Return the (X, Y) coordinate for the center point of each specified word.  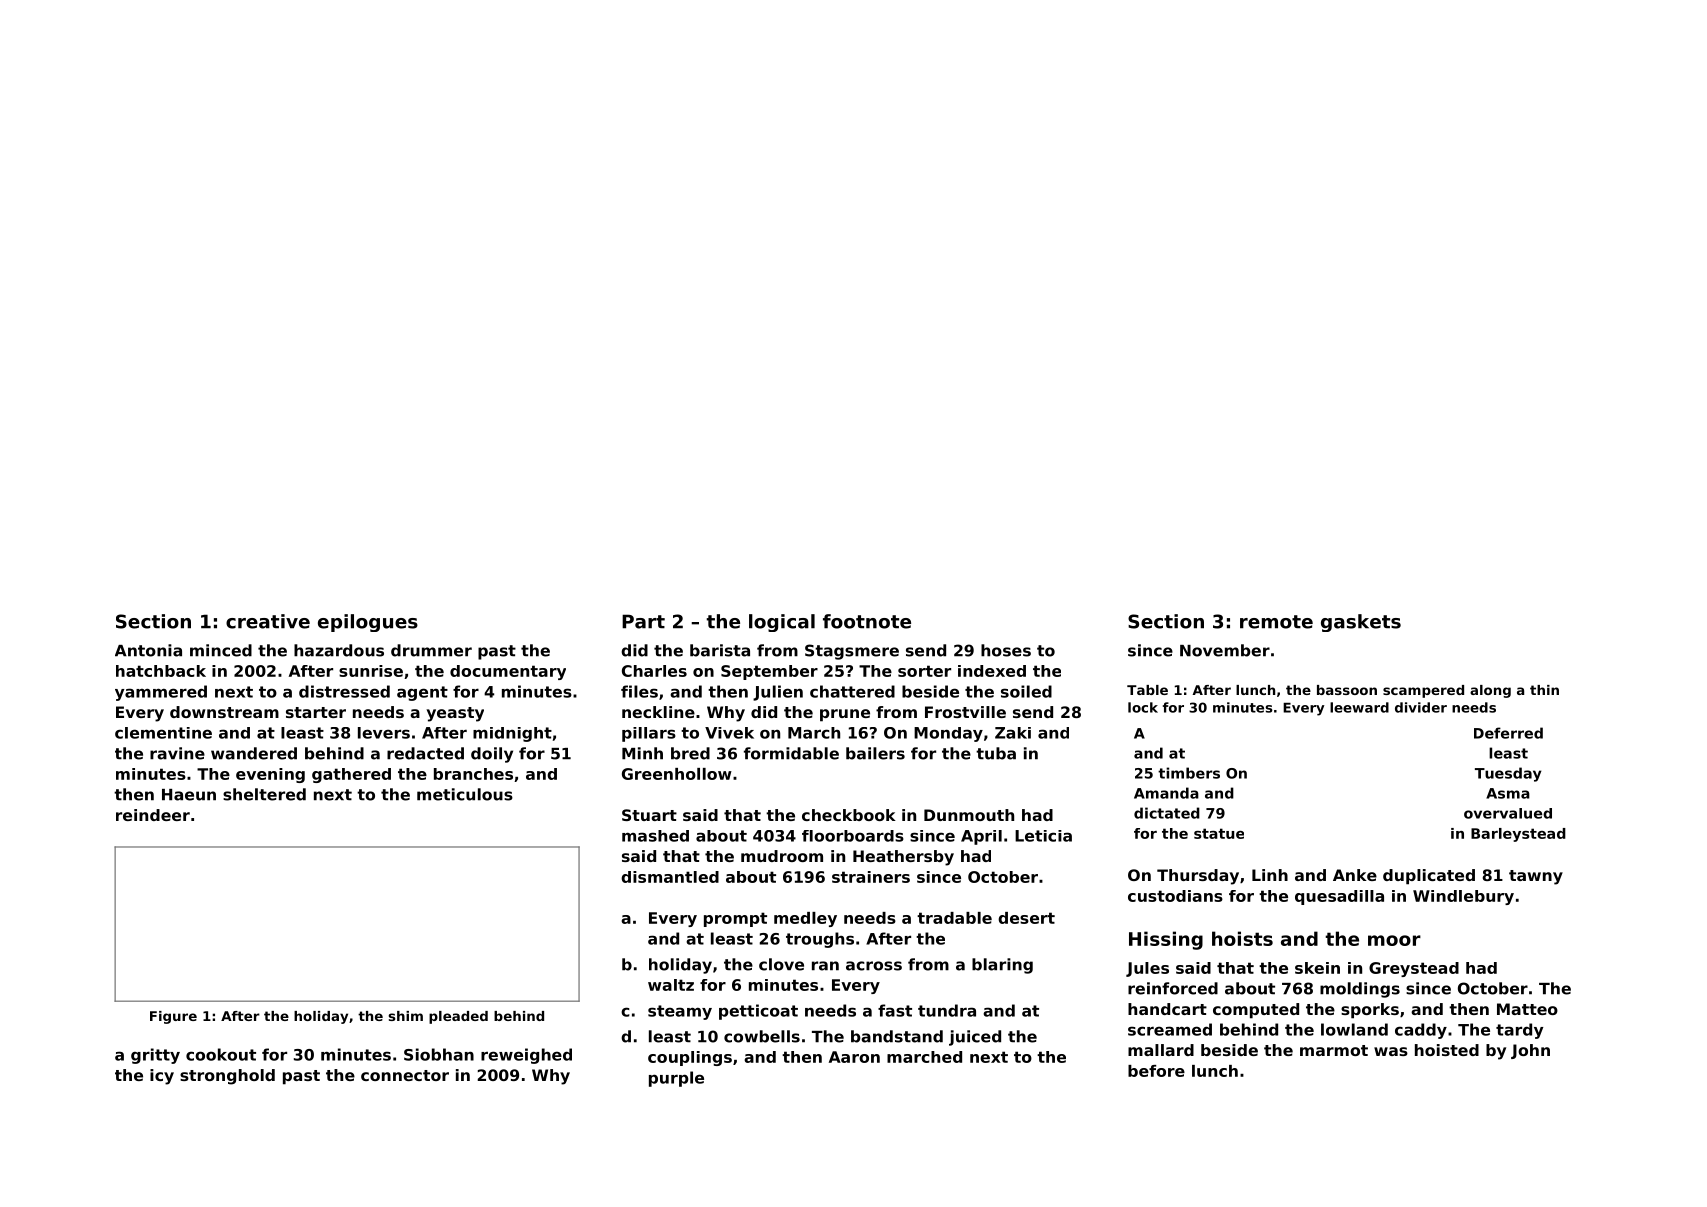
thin (1544, 690)
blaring (1002, 966)
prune (845, 715)
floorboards (853, 836)
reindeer (153, 815)
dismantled (670, 877)
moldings (1360, 990)
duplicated (1429, 877)
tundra (947, 1010)
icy (162, 1077)
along (1490, 691)
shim (406, 1016)
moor (1394, 940)
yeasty (455, 714)
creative (268, 621)
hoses (1006, 650)
